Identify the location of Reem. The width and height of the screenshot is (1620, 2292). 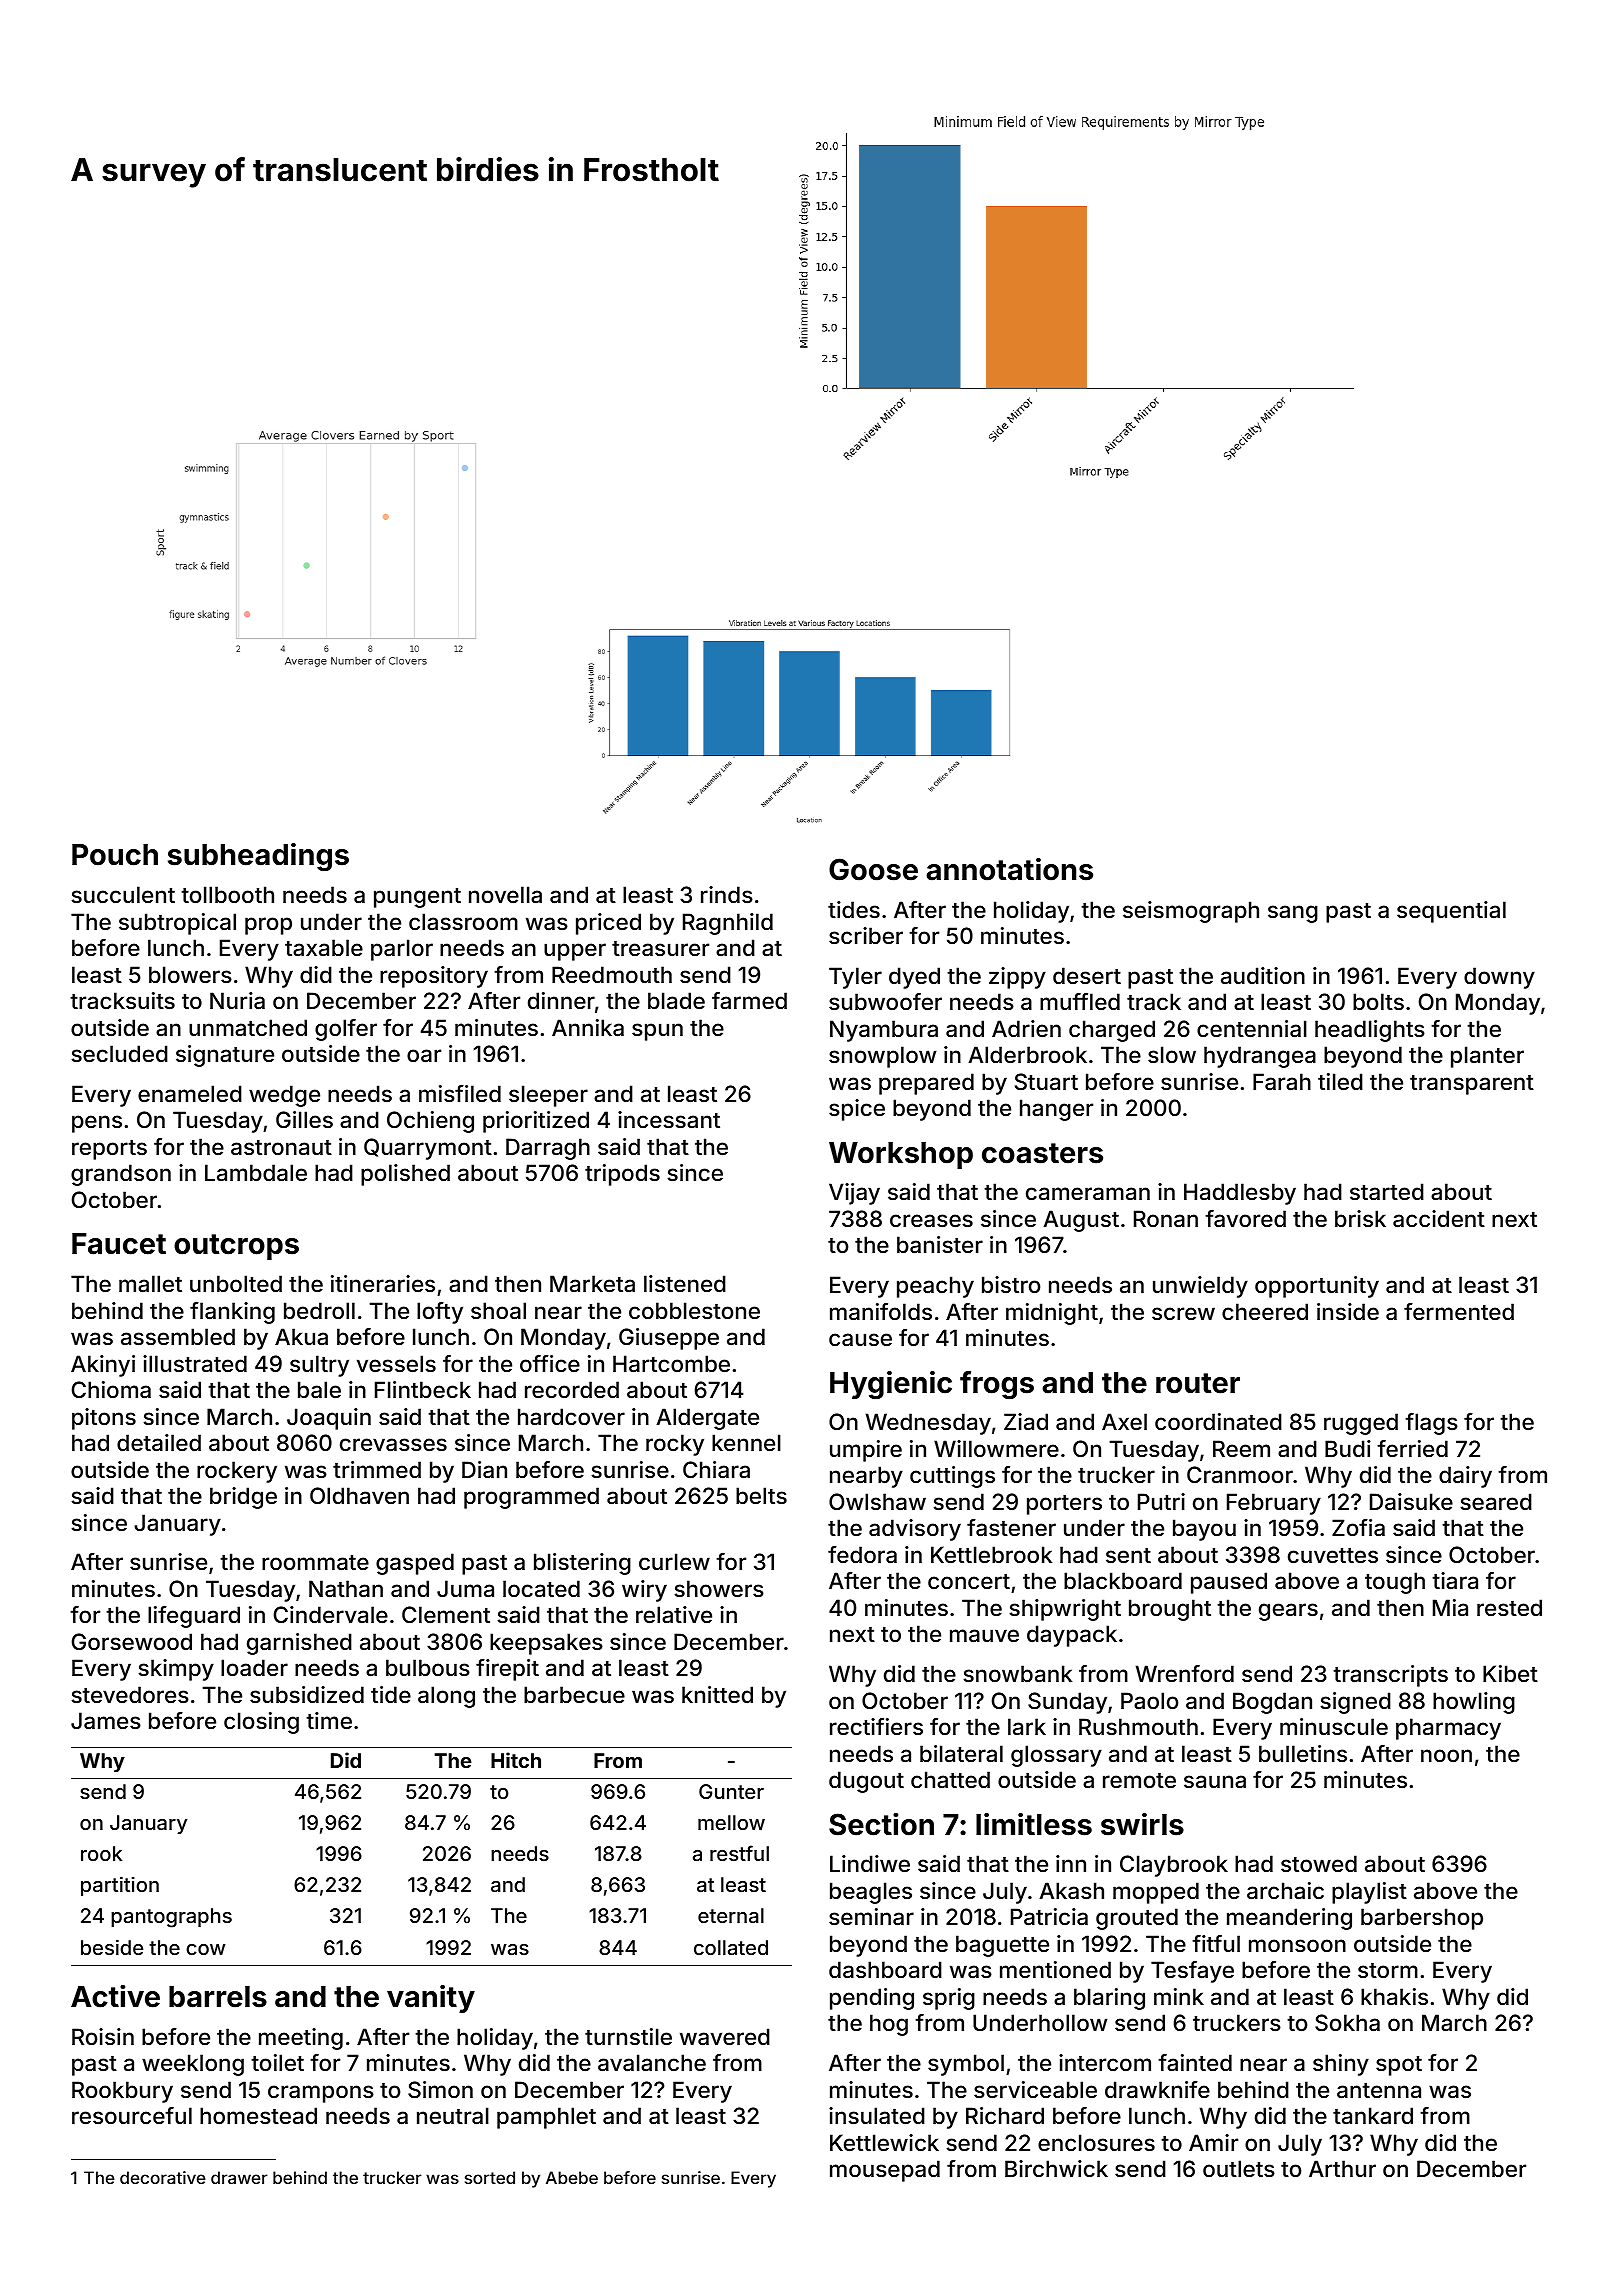
(1241, 1448).
